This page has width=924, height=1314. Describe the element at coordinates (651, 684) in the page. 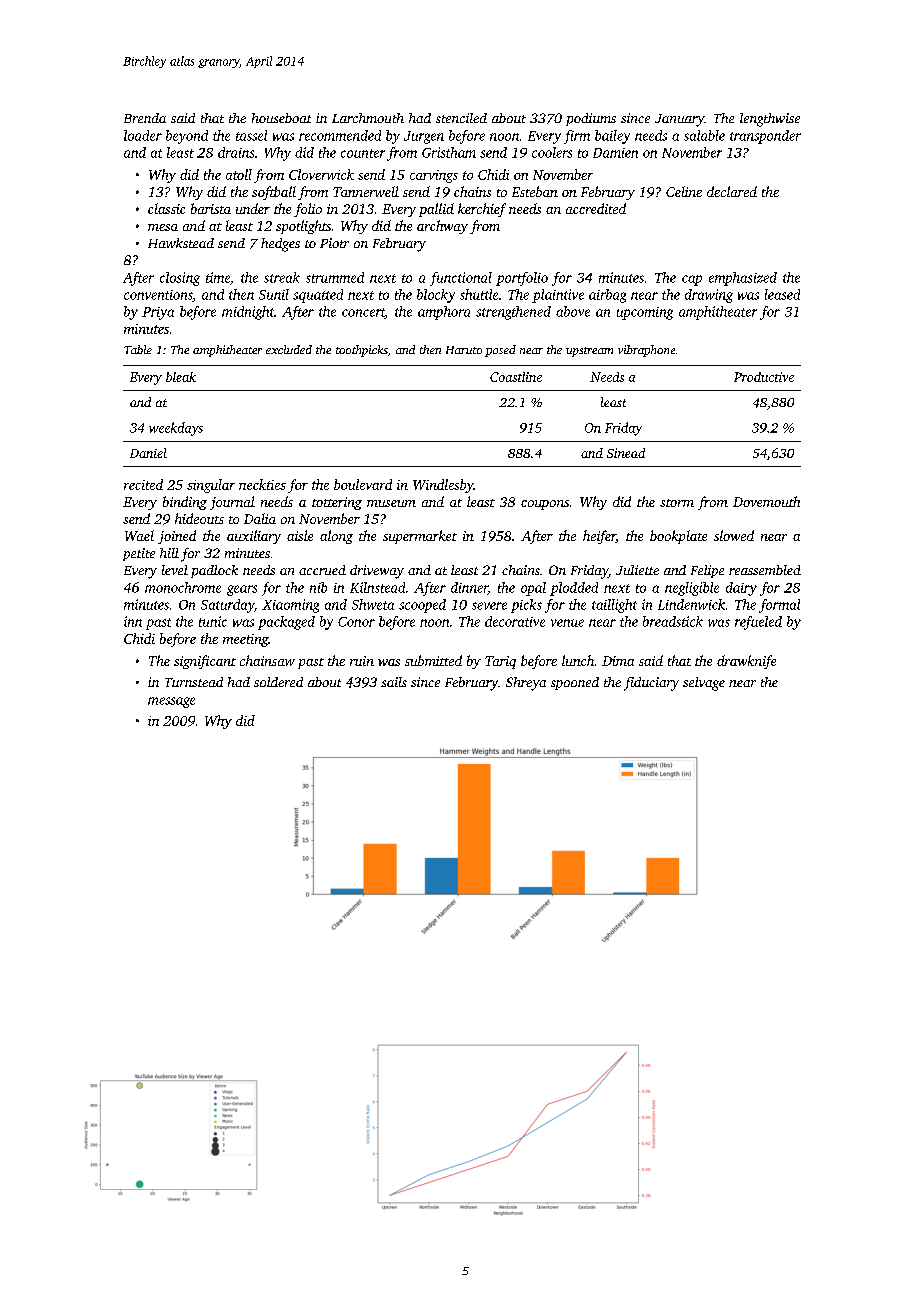

I see `fiduciary` at that location.
